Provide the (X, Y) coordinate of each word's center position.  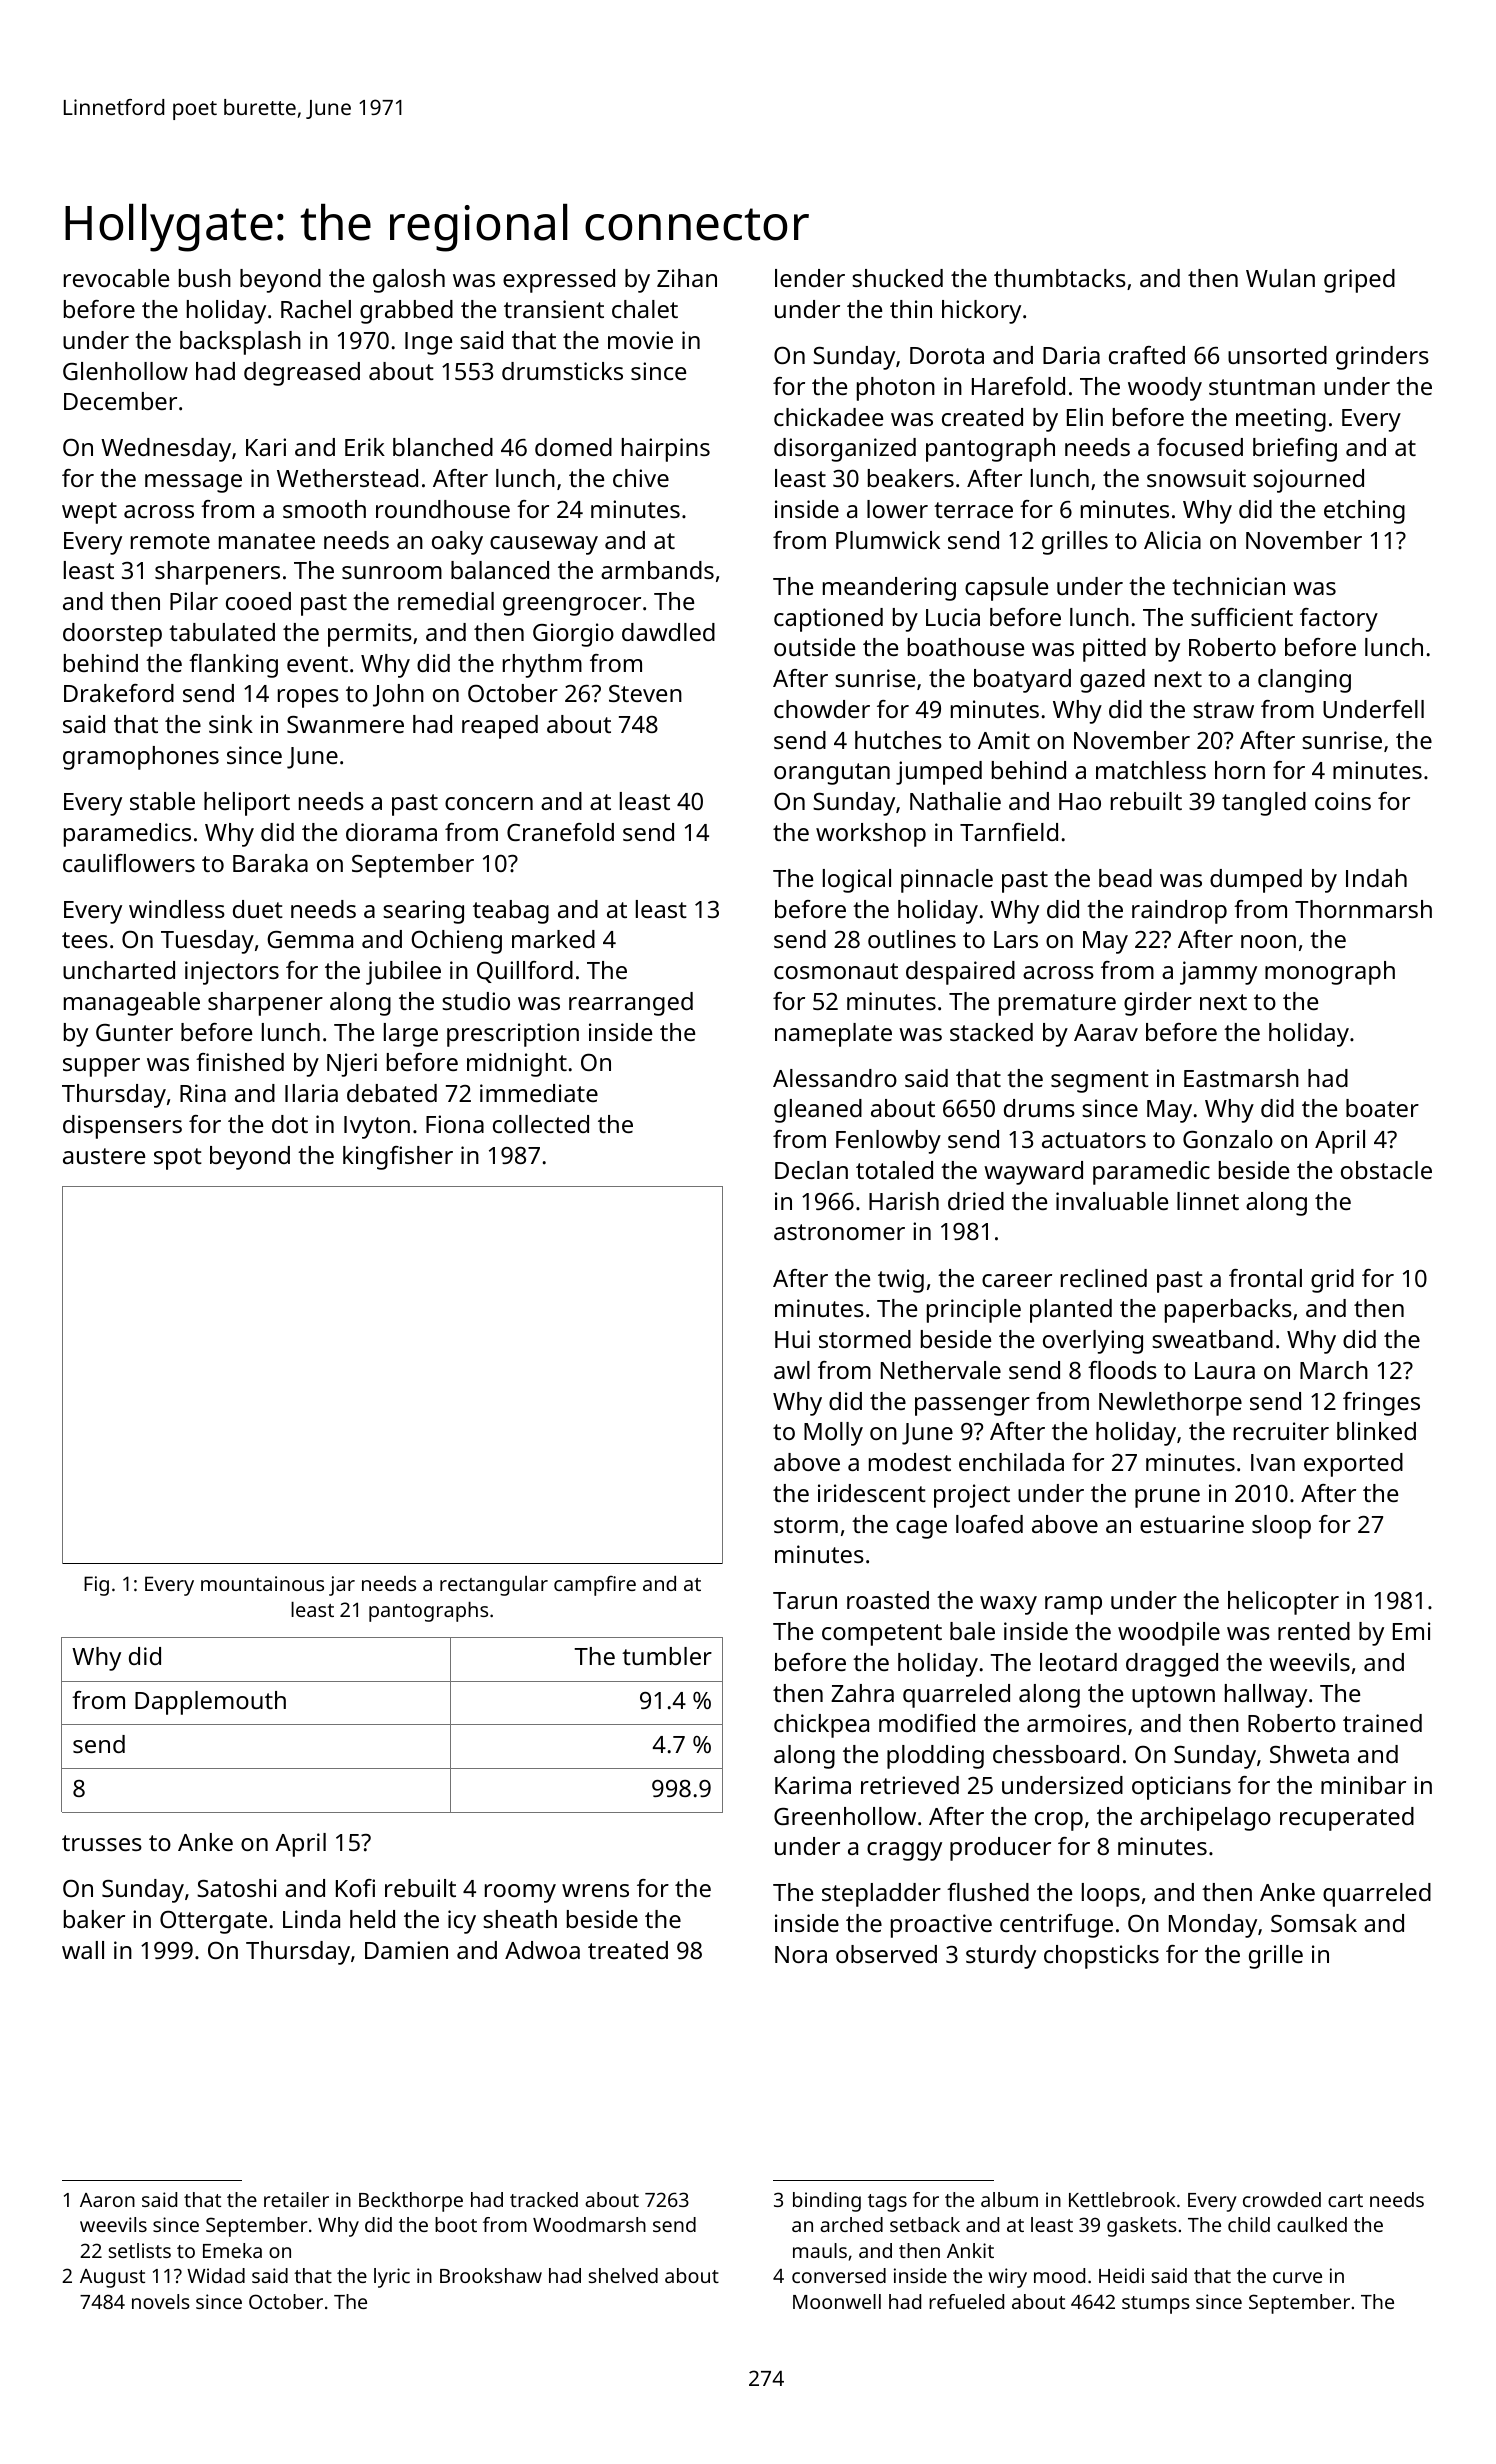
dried (976, 1201)
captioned (828, 620)
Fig (96, 1586)
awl (792, 1370)
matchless (1151, 770)
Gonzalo (1228, 1139)
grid (1332, 1281)
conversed (839, 2275)
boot (456, 2224)
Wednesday (166, 450)
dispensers (122, 1127)
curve (1297, 2277)
